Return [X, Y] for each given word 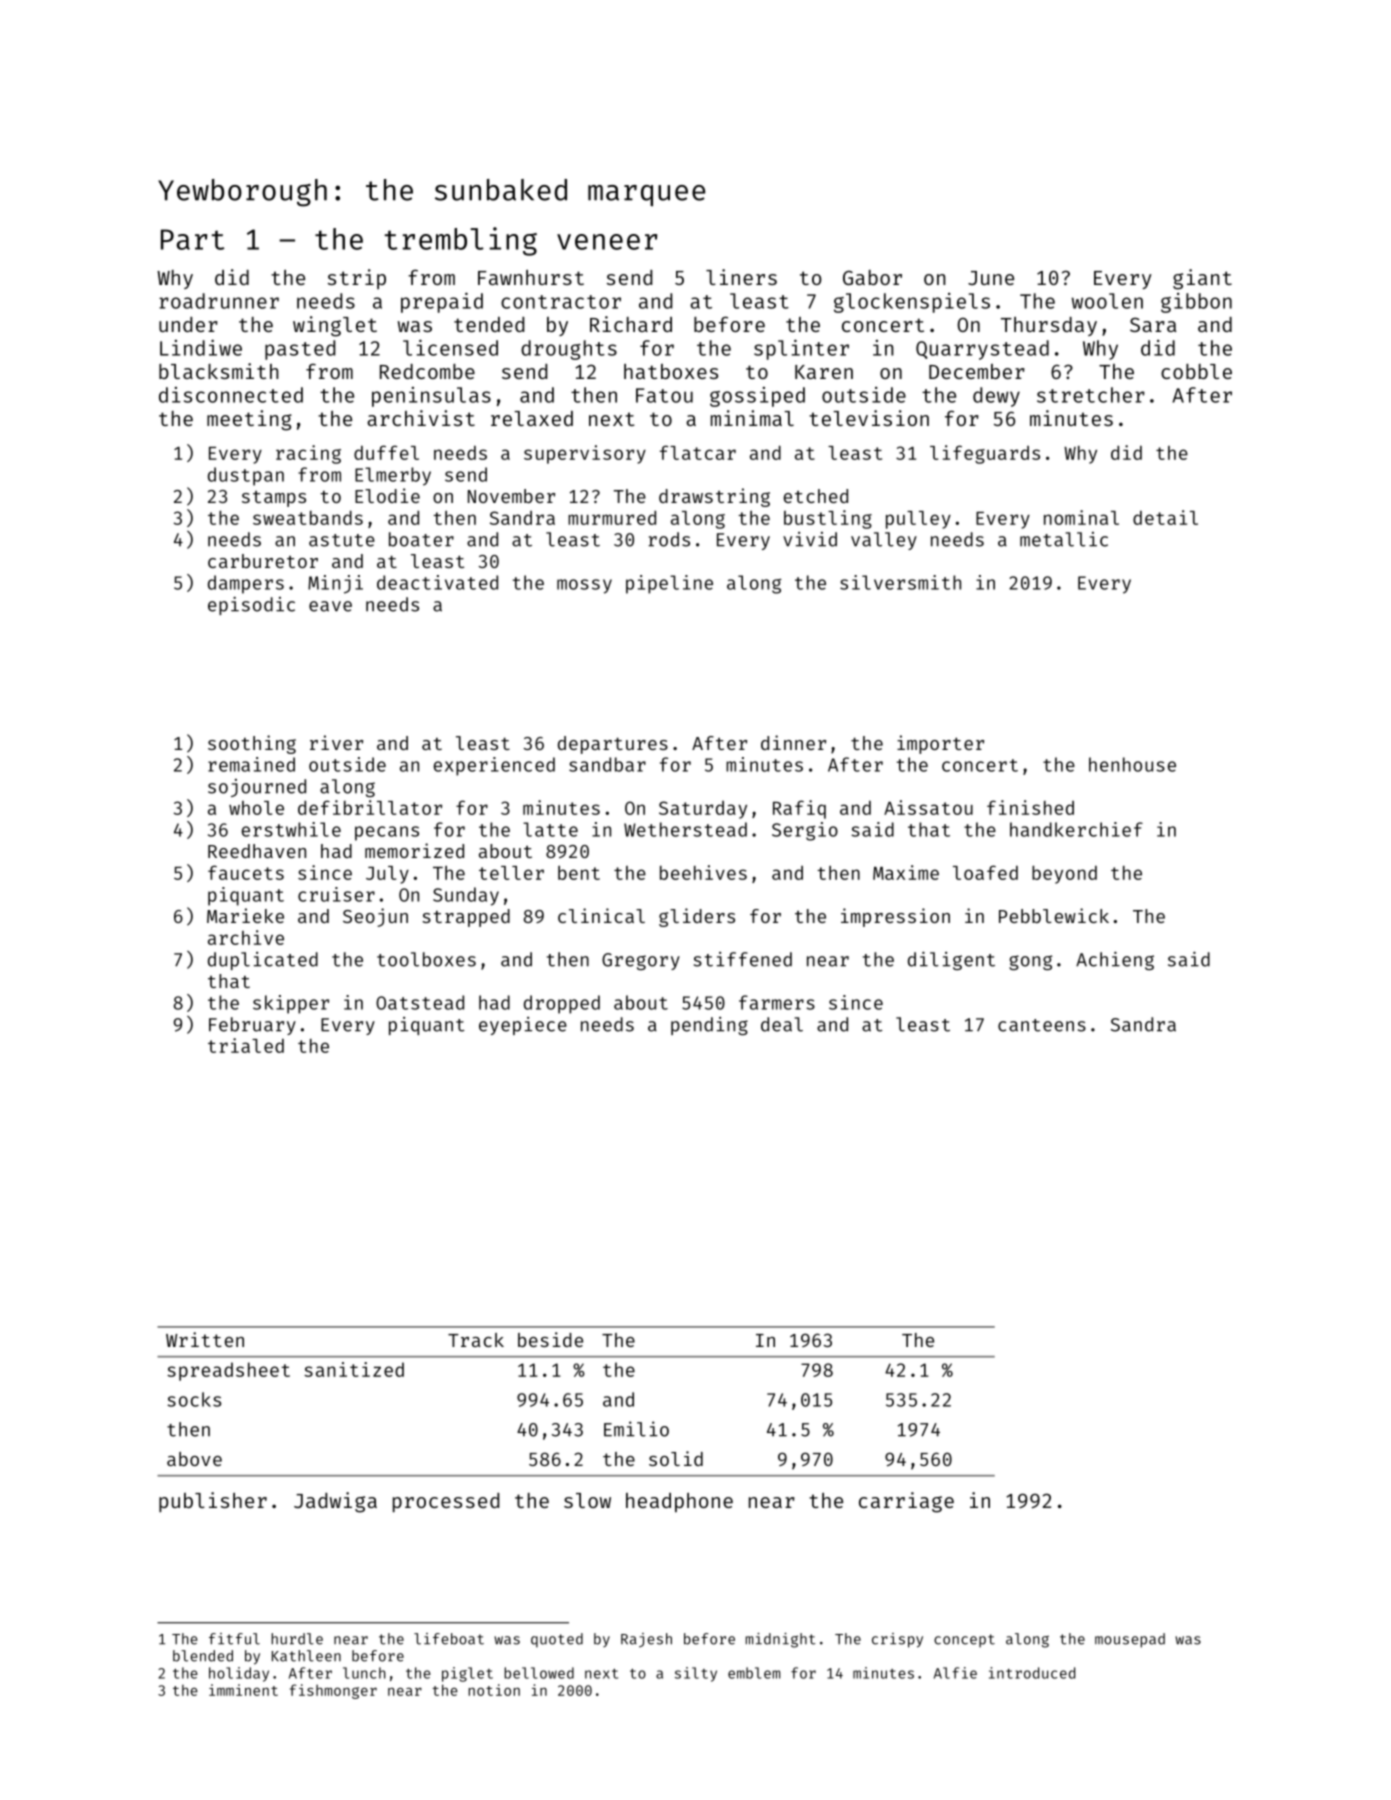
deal [782, 1024]
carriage [906, 1502]
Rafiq [799, 809]
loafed [985, 872]
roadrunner [219, 301]
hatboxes [671, 371]
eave [330, 606]
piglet [467, 1674]
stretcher [1091, 395]
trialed [246, 1045]
